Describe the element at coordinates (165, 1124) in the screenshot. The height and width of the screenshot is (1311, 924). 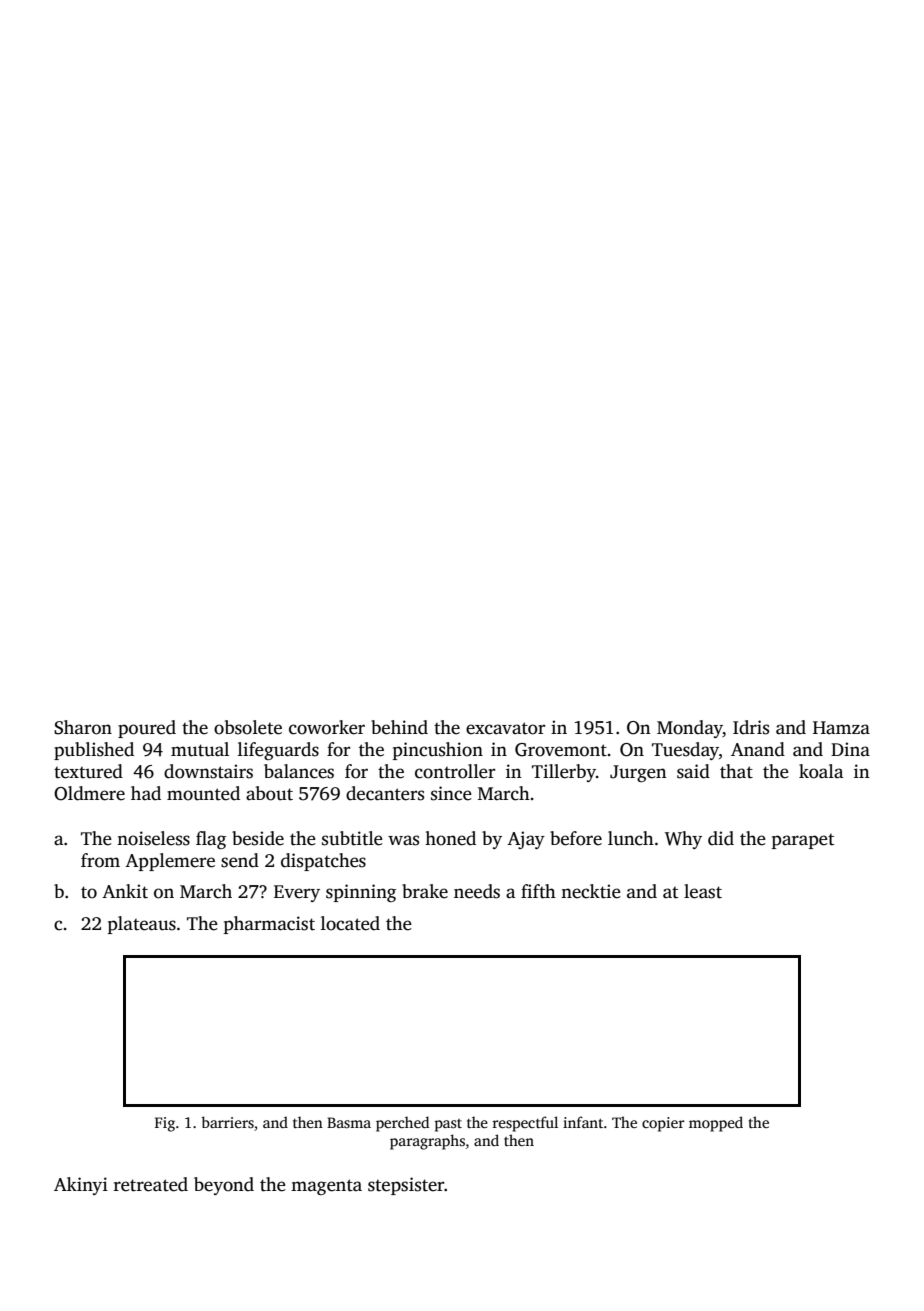
I see `Fig` at that location.
